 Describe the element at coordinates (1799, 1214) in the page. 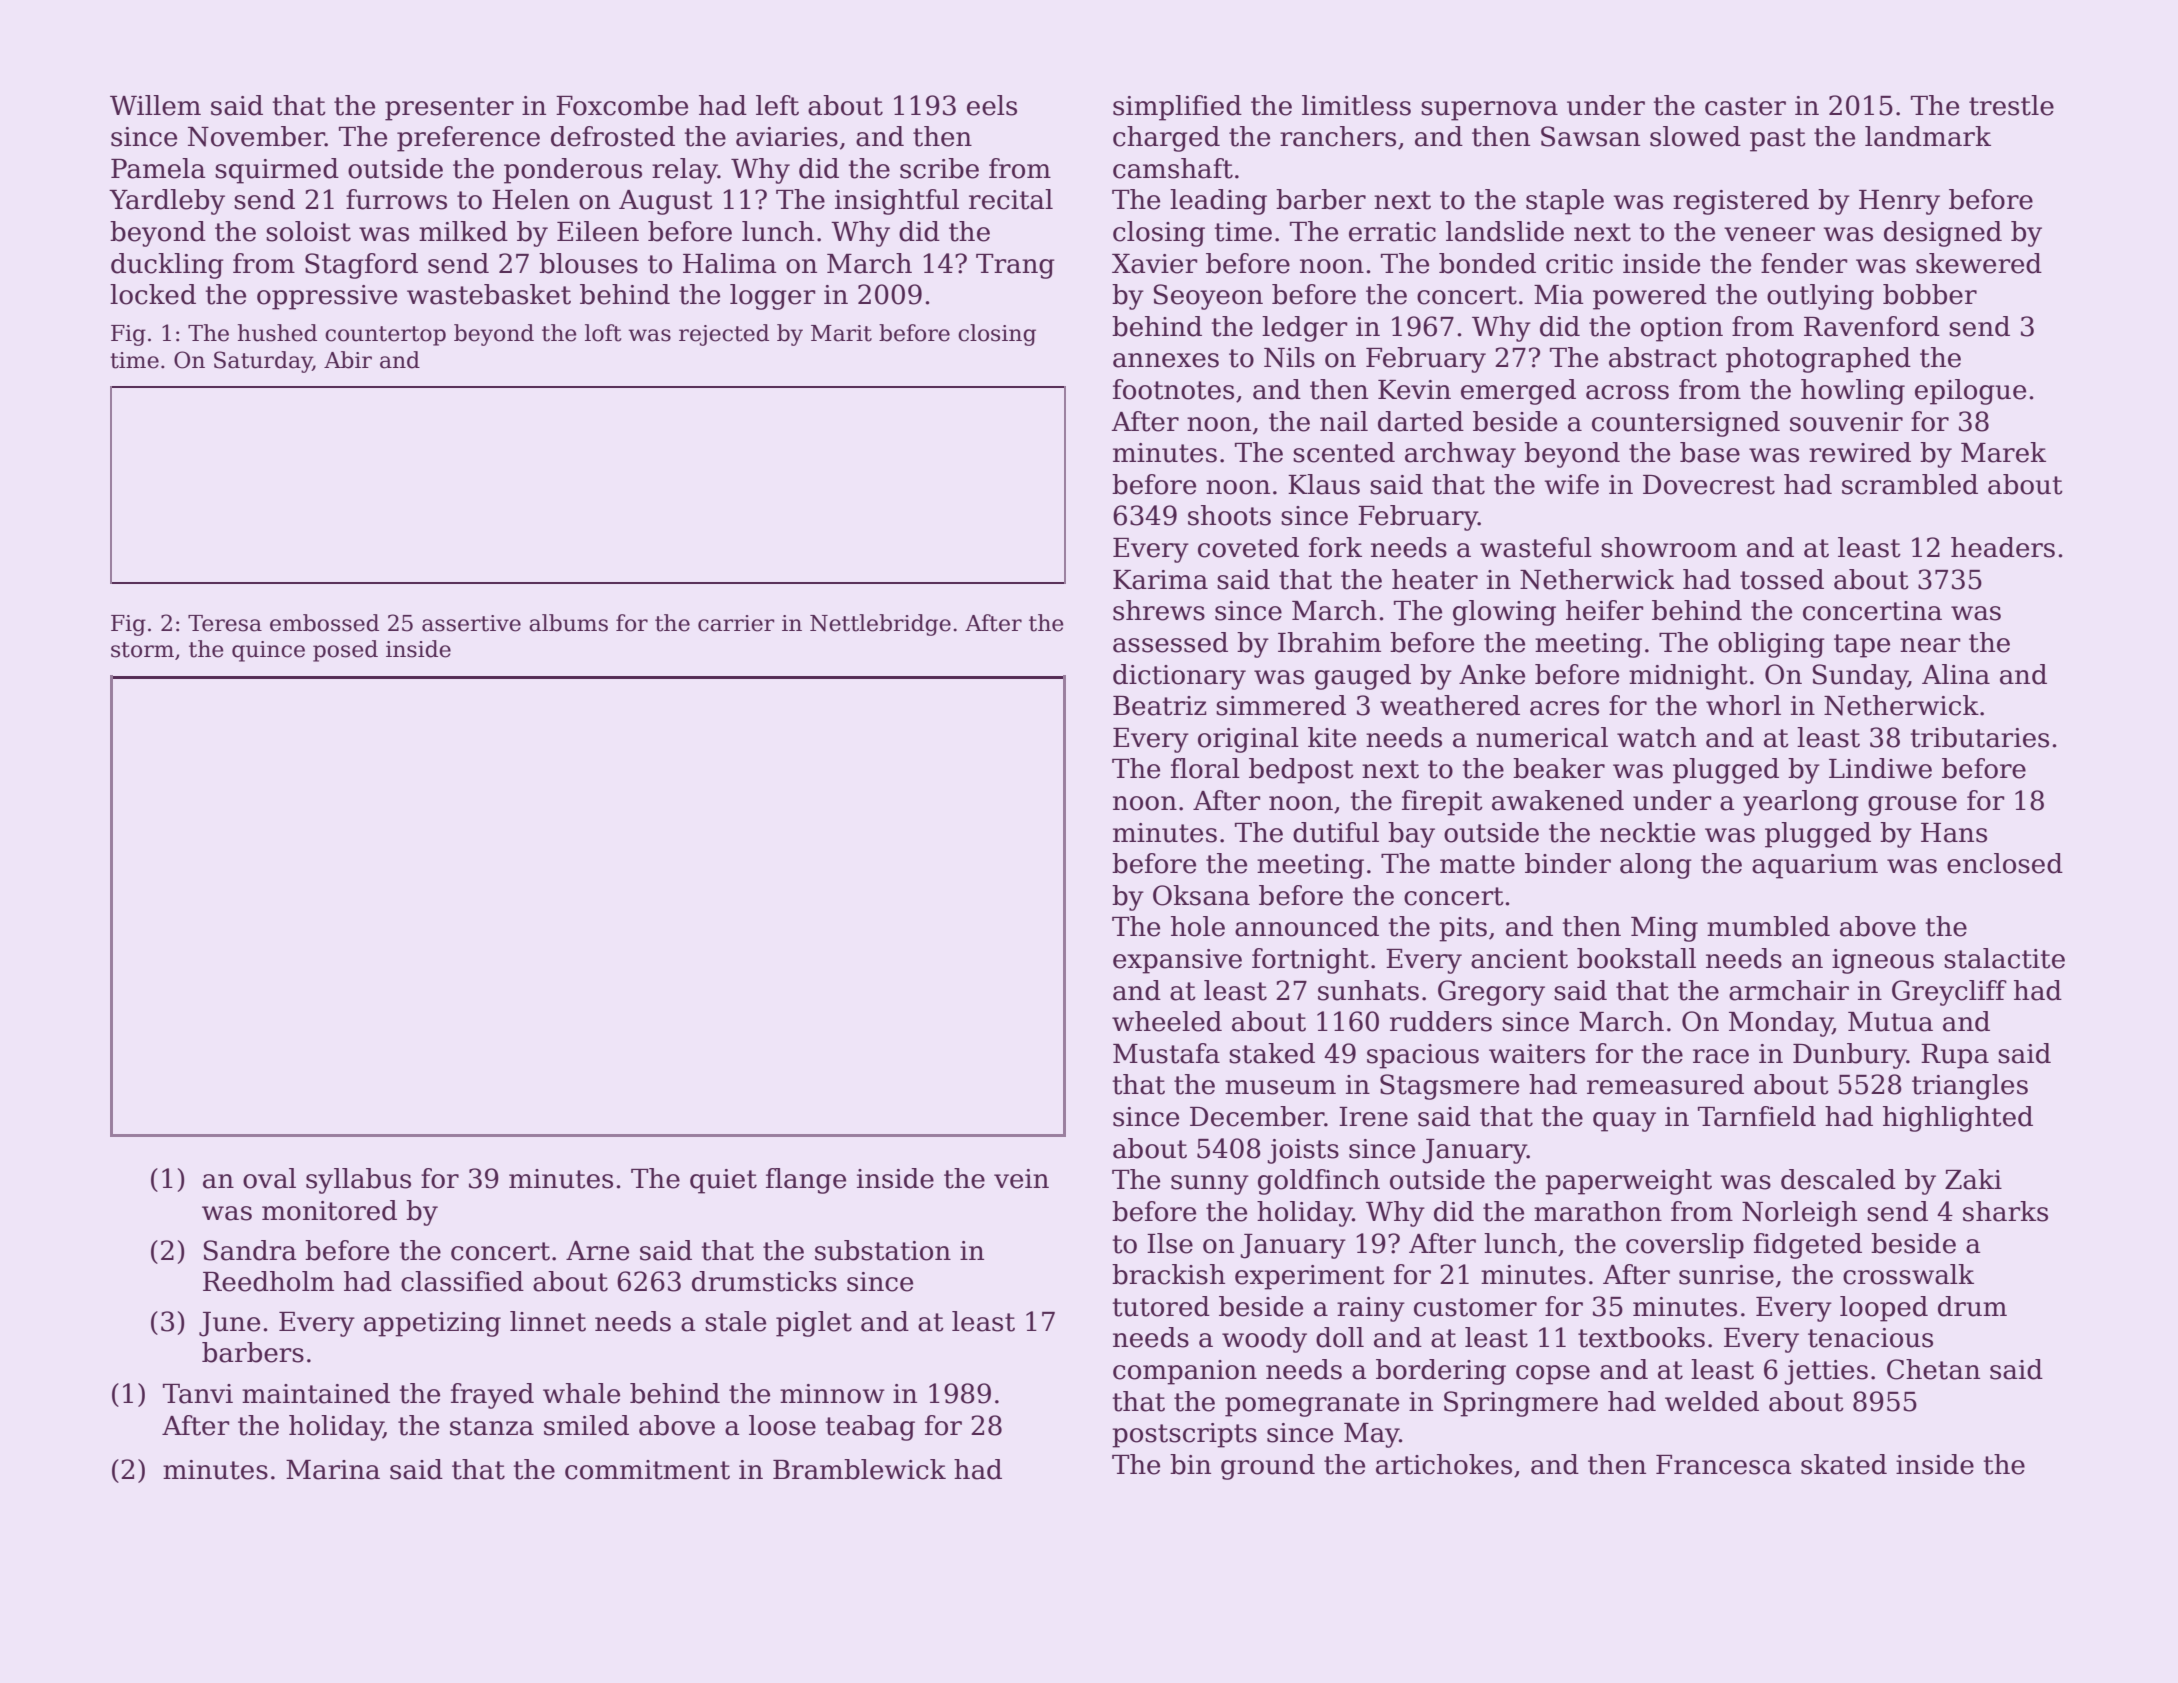

I see `Norleigh` at that location.
